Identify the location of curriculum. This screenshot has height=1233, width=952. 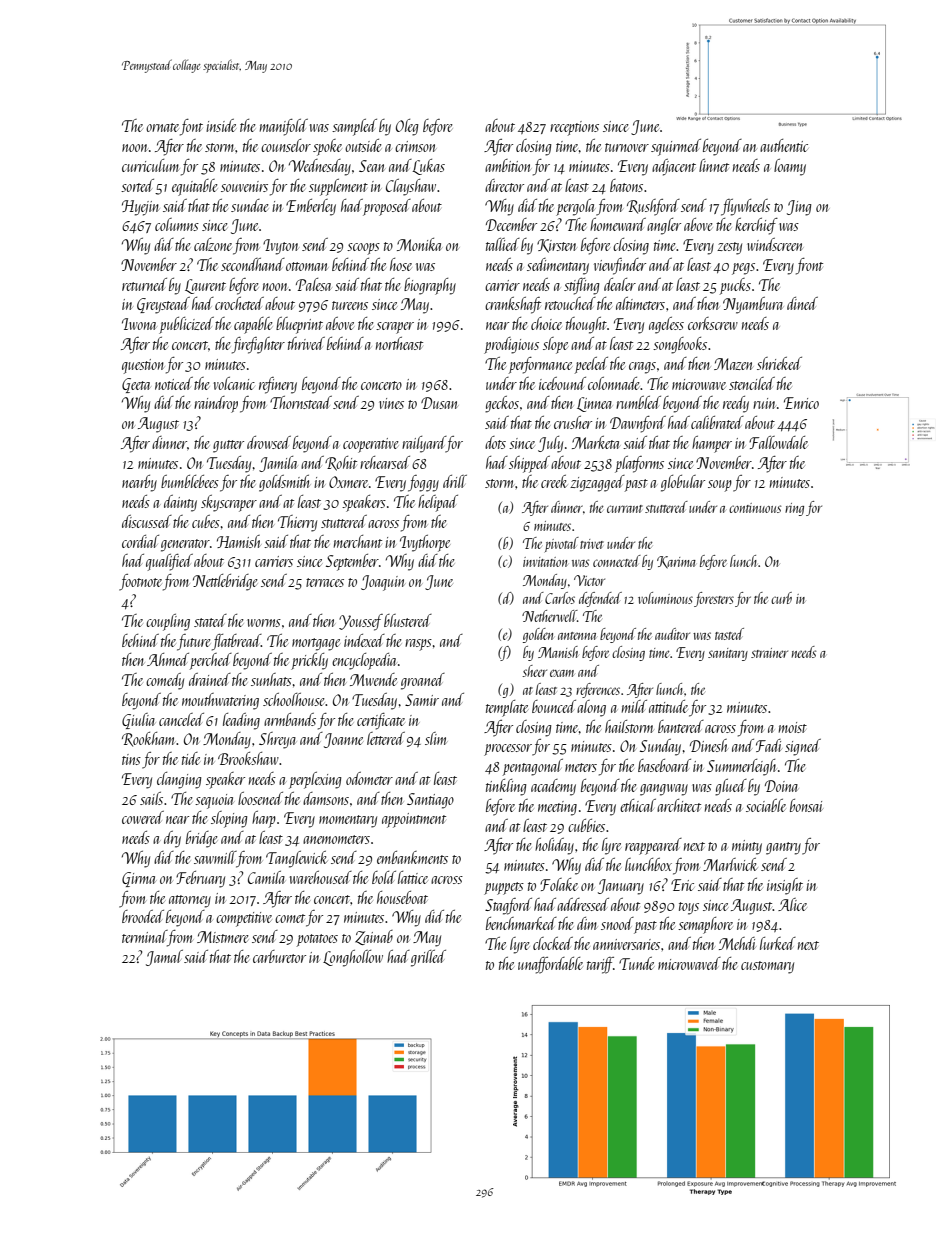
(150, 165).
